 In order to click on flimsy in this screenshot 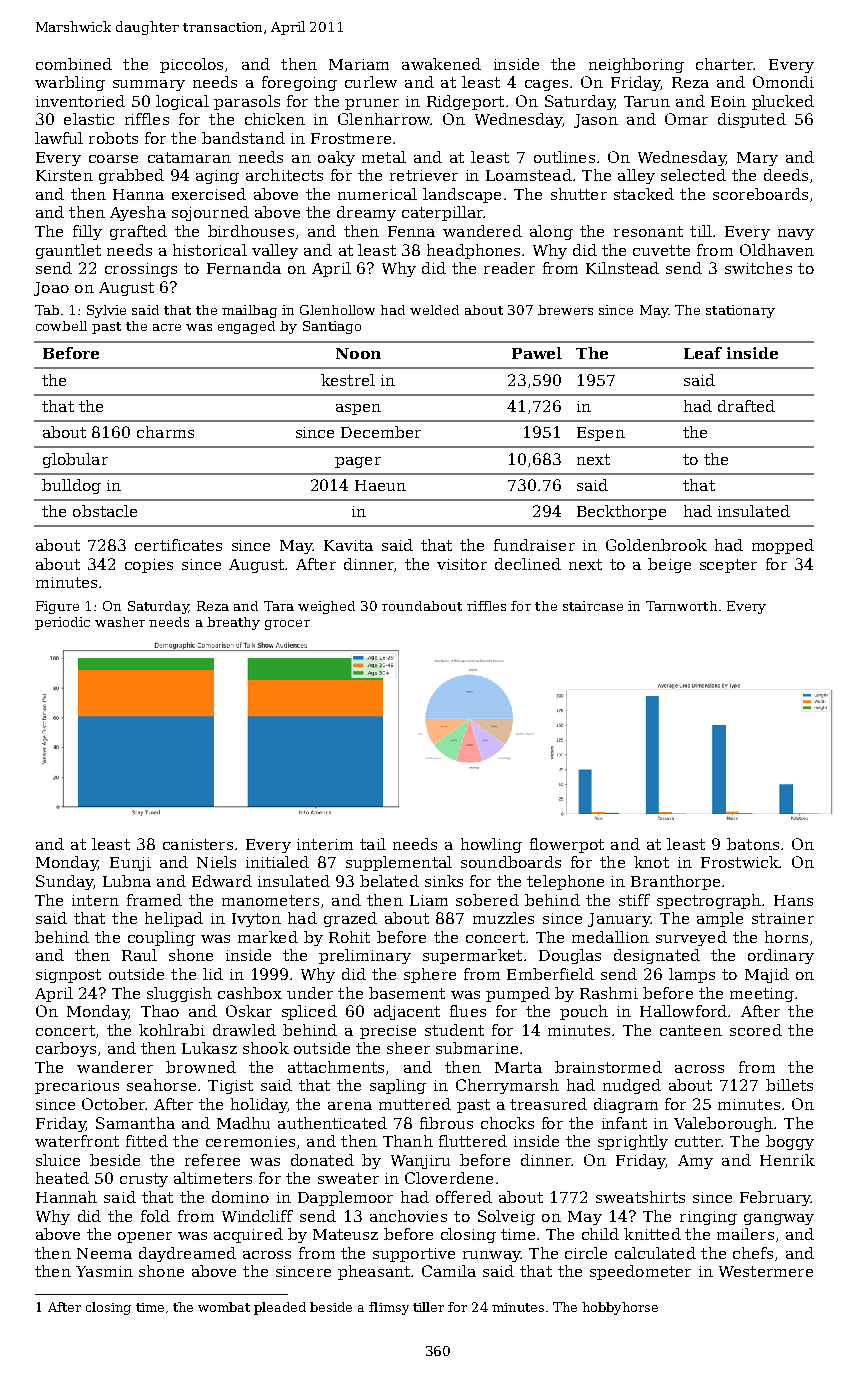, I will do `click(389, 1308)`.
